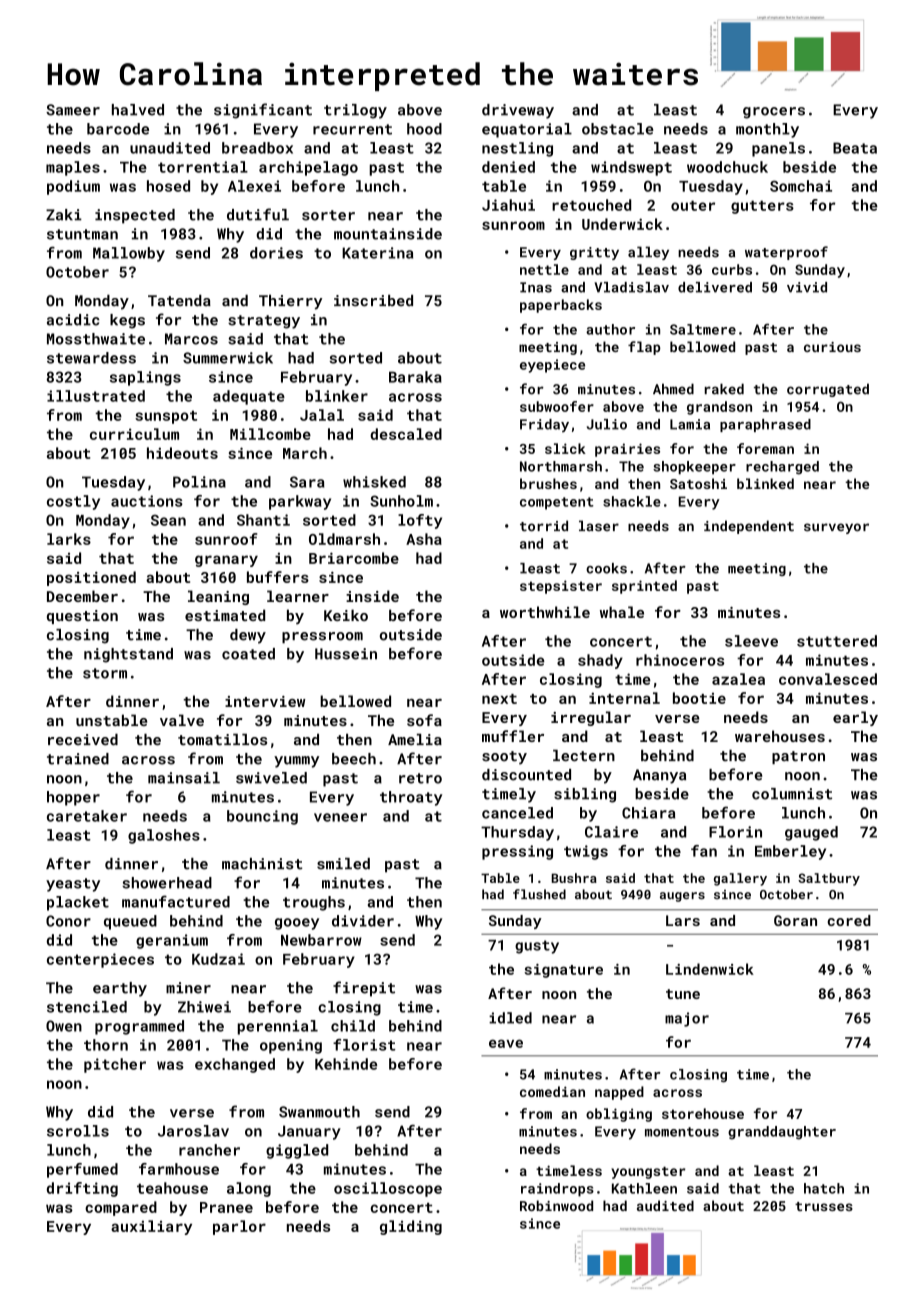  Describe the element at coordinates (704, 851) in the document. I see `fan` at that location.
